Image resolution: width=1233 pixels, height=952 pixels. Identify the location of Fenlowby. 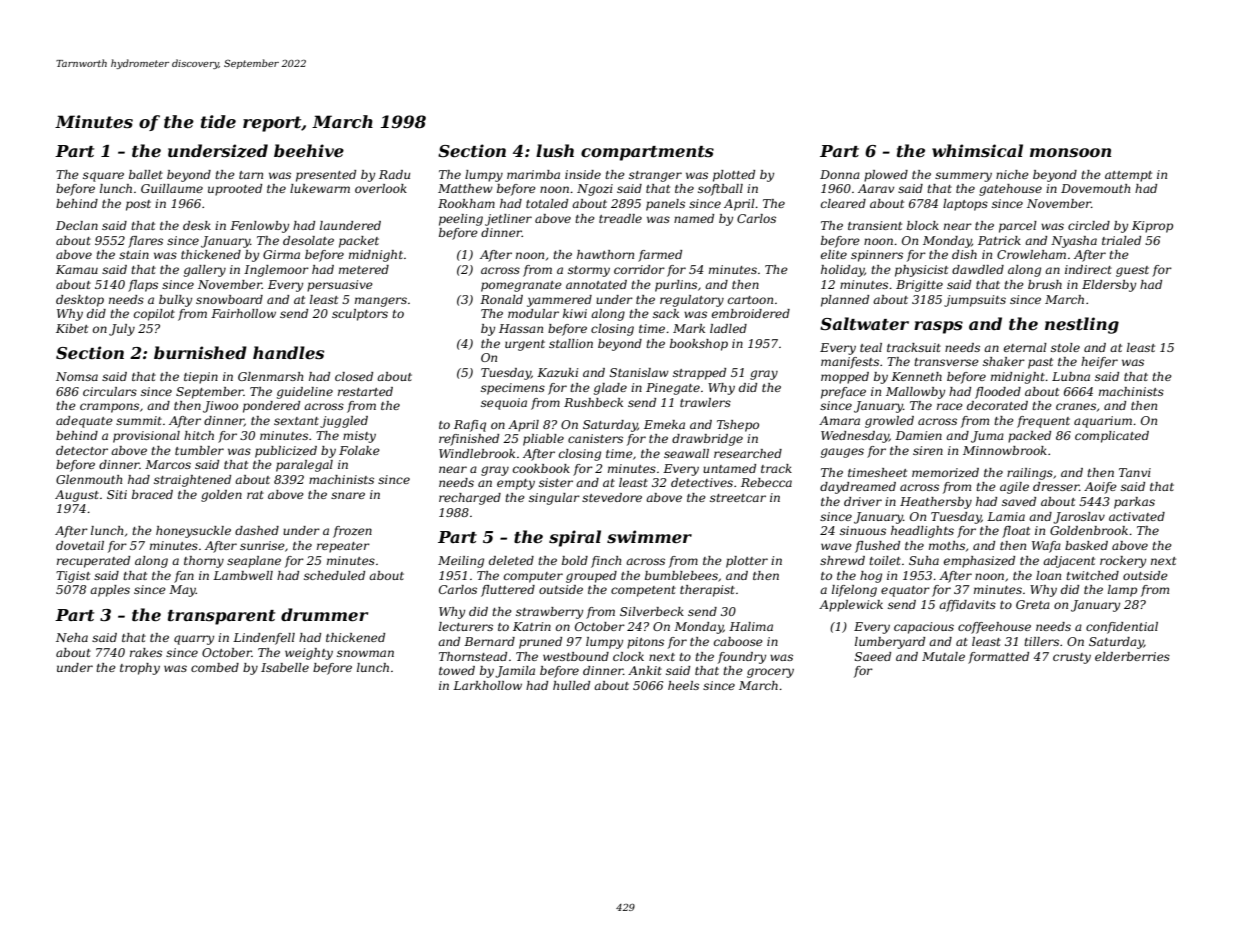
(259, 227).
